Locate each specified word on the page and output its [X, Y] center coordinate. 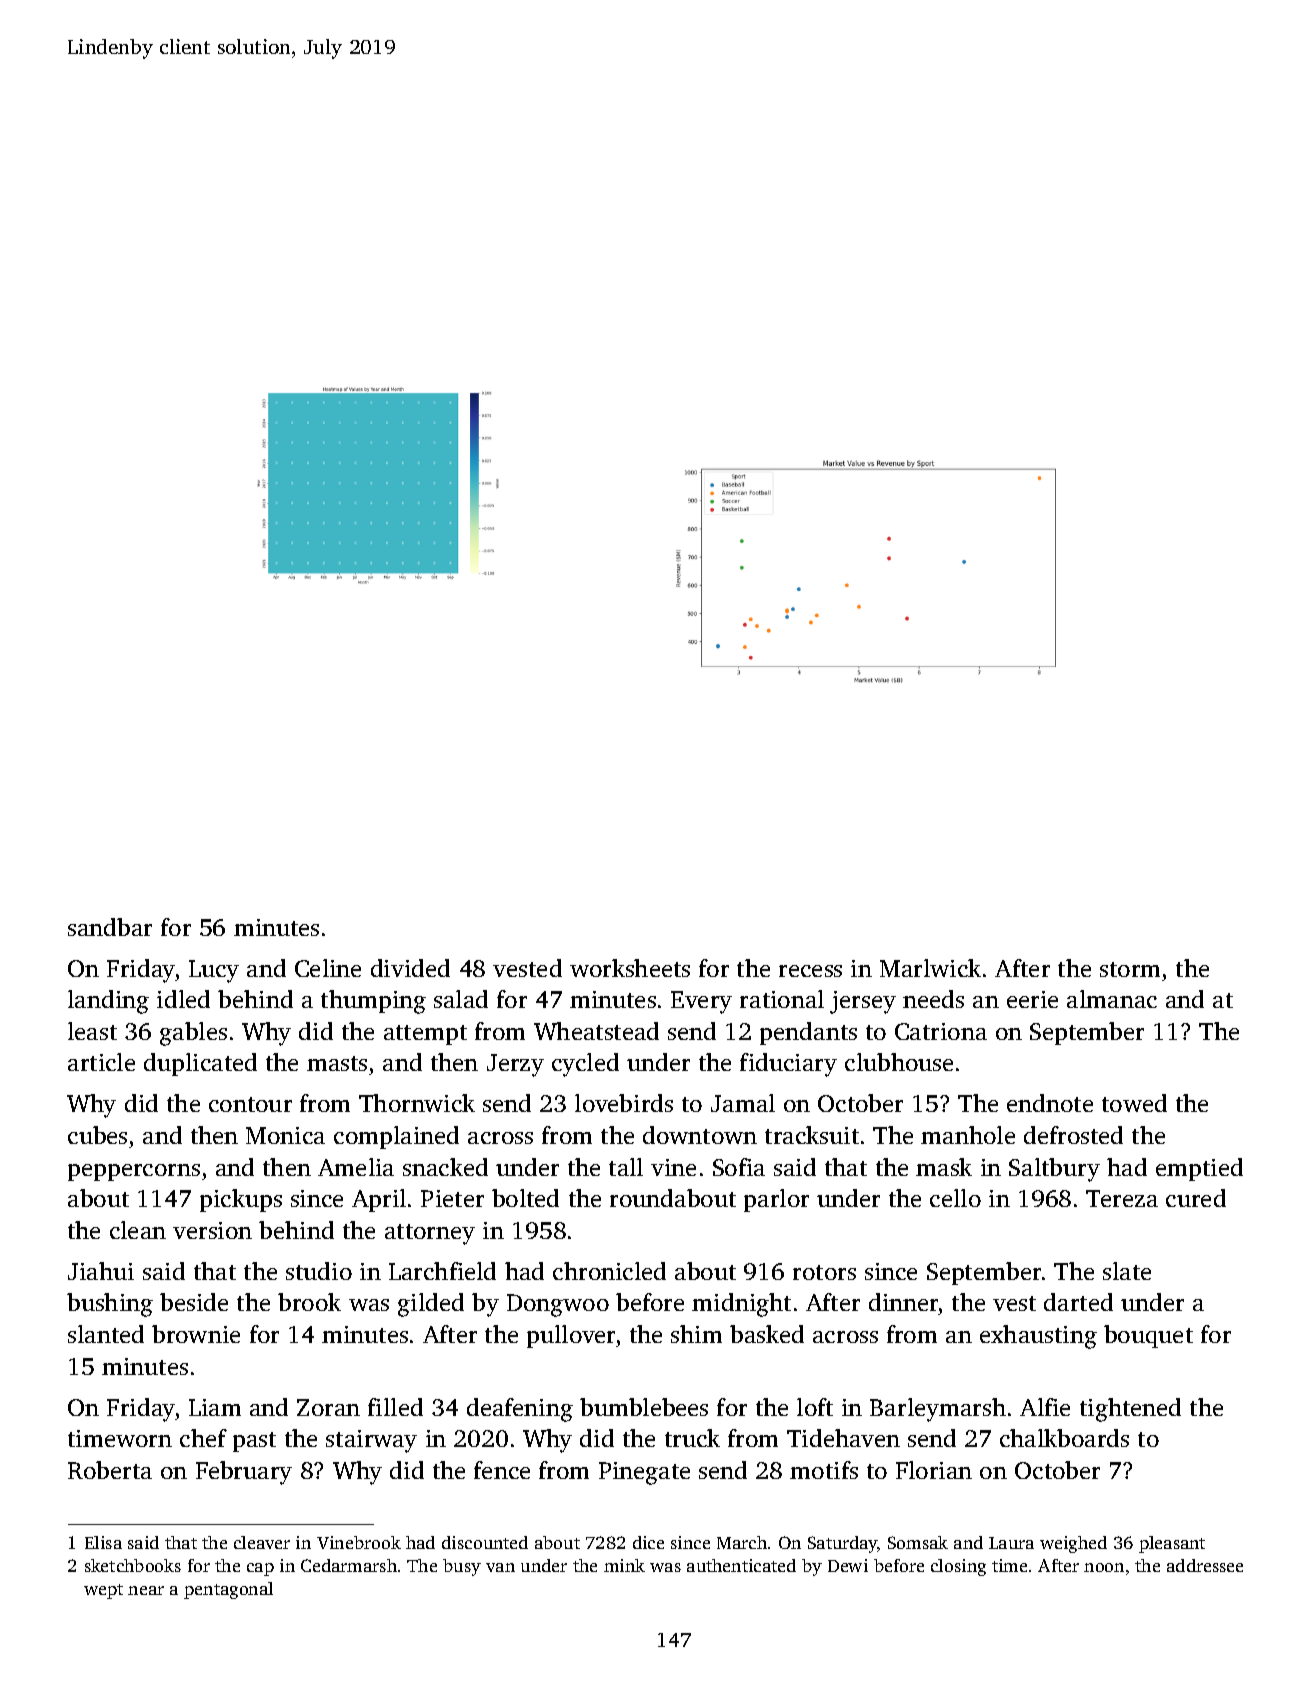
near [146, 1590]
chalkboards [1064, 1438]
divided [410, 968]
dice [648, 1542]
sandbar [110, 927]
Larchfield [442, 1271]
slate [1127, 1271]
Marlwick [930, 968]
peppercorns [134, 1172]
